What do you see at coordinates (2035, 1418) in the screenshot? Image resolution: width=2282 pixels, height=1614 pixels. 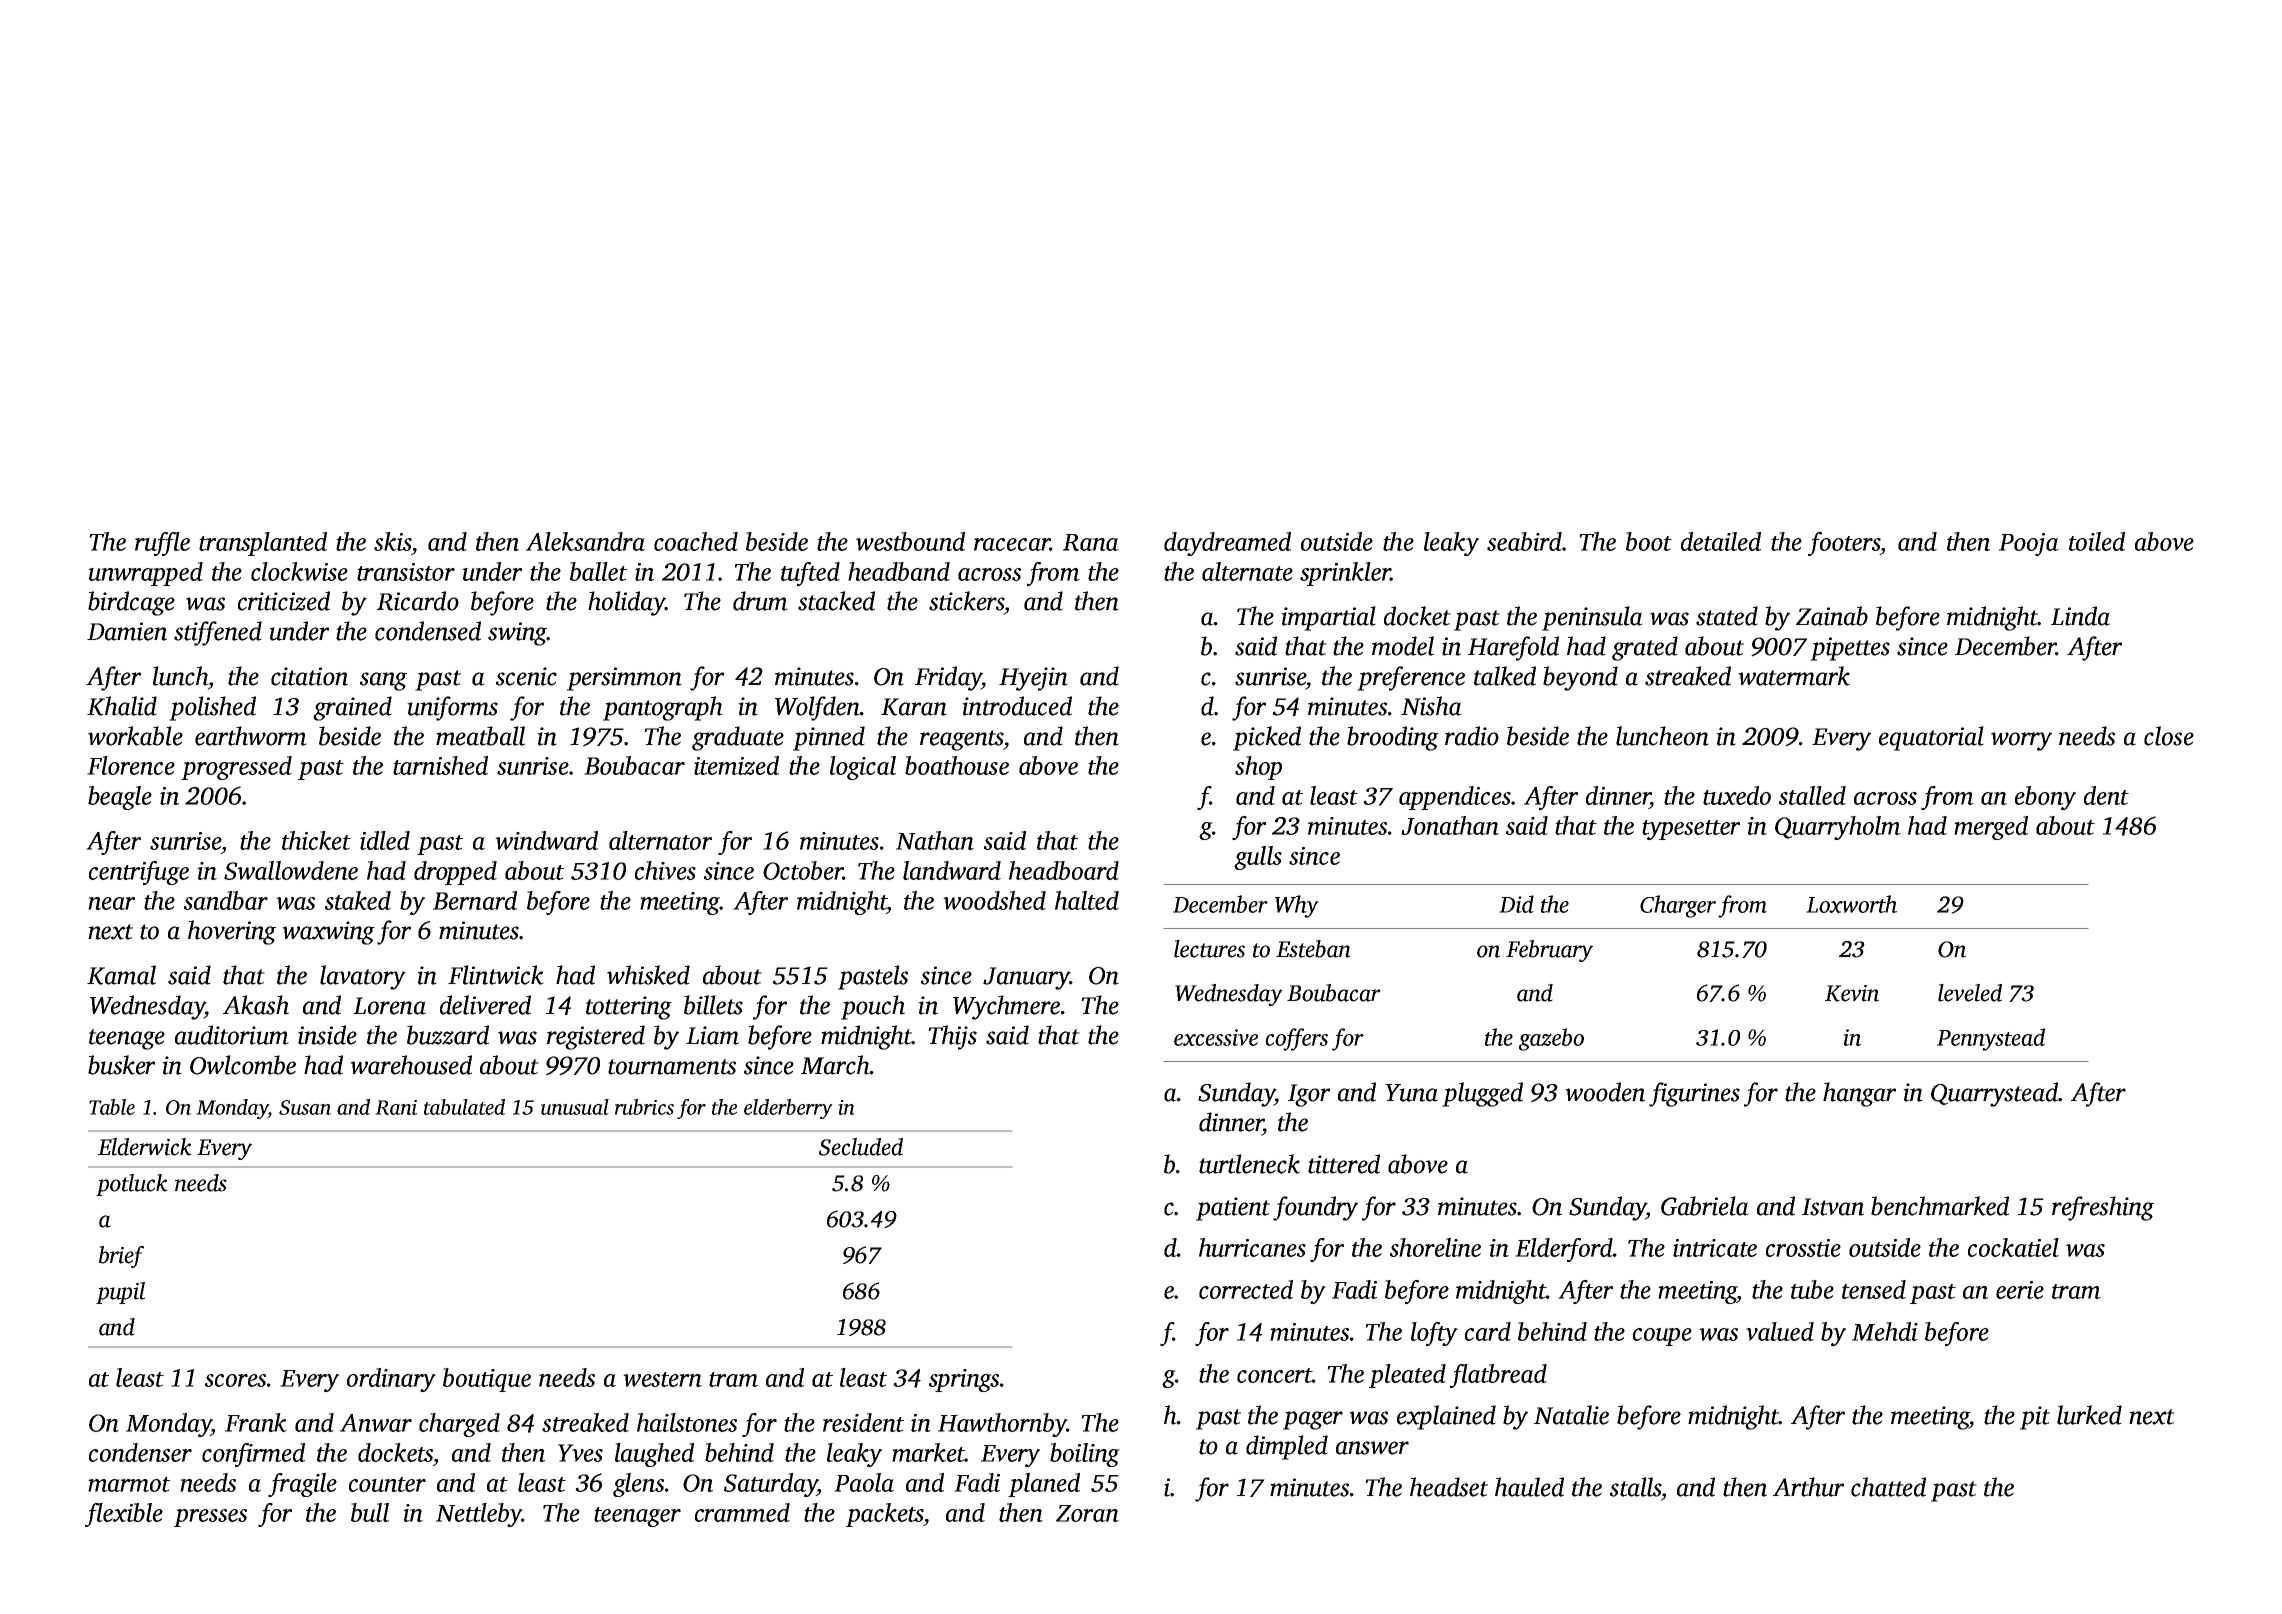 I see `pit` at bounding box center [2035, 1418].
